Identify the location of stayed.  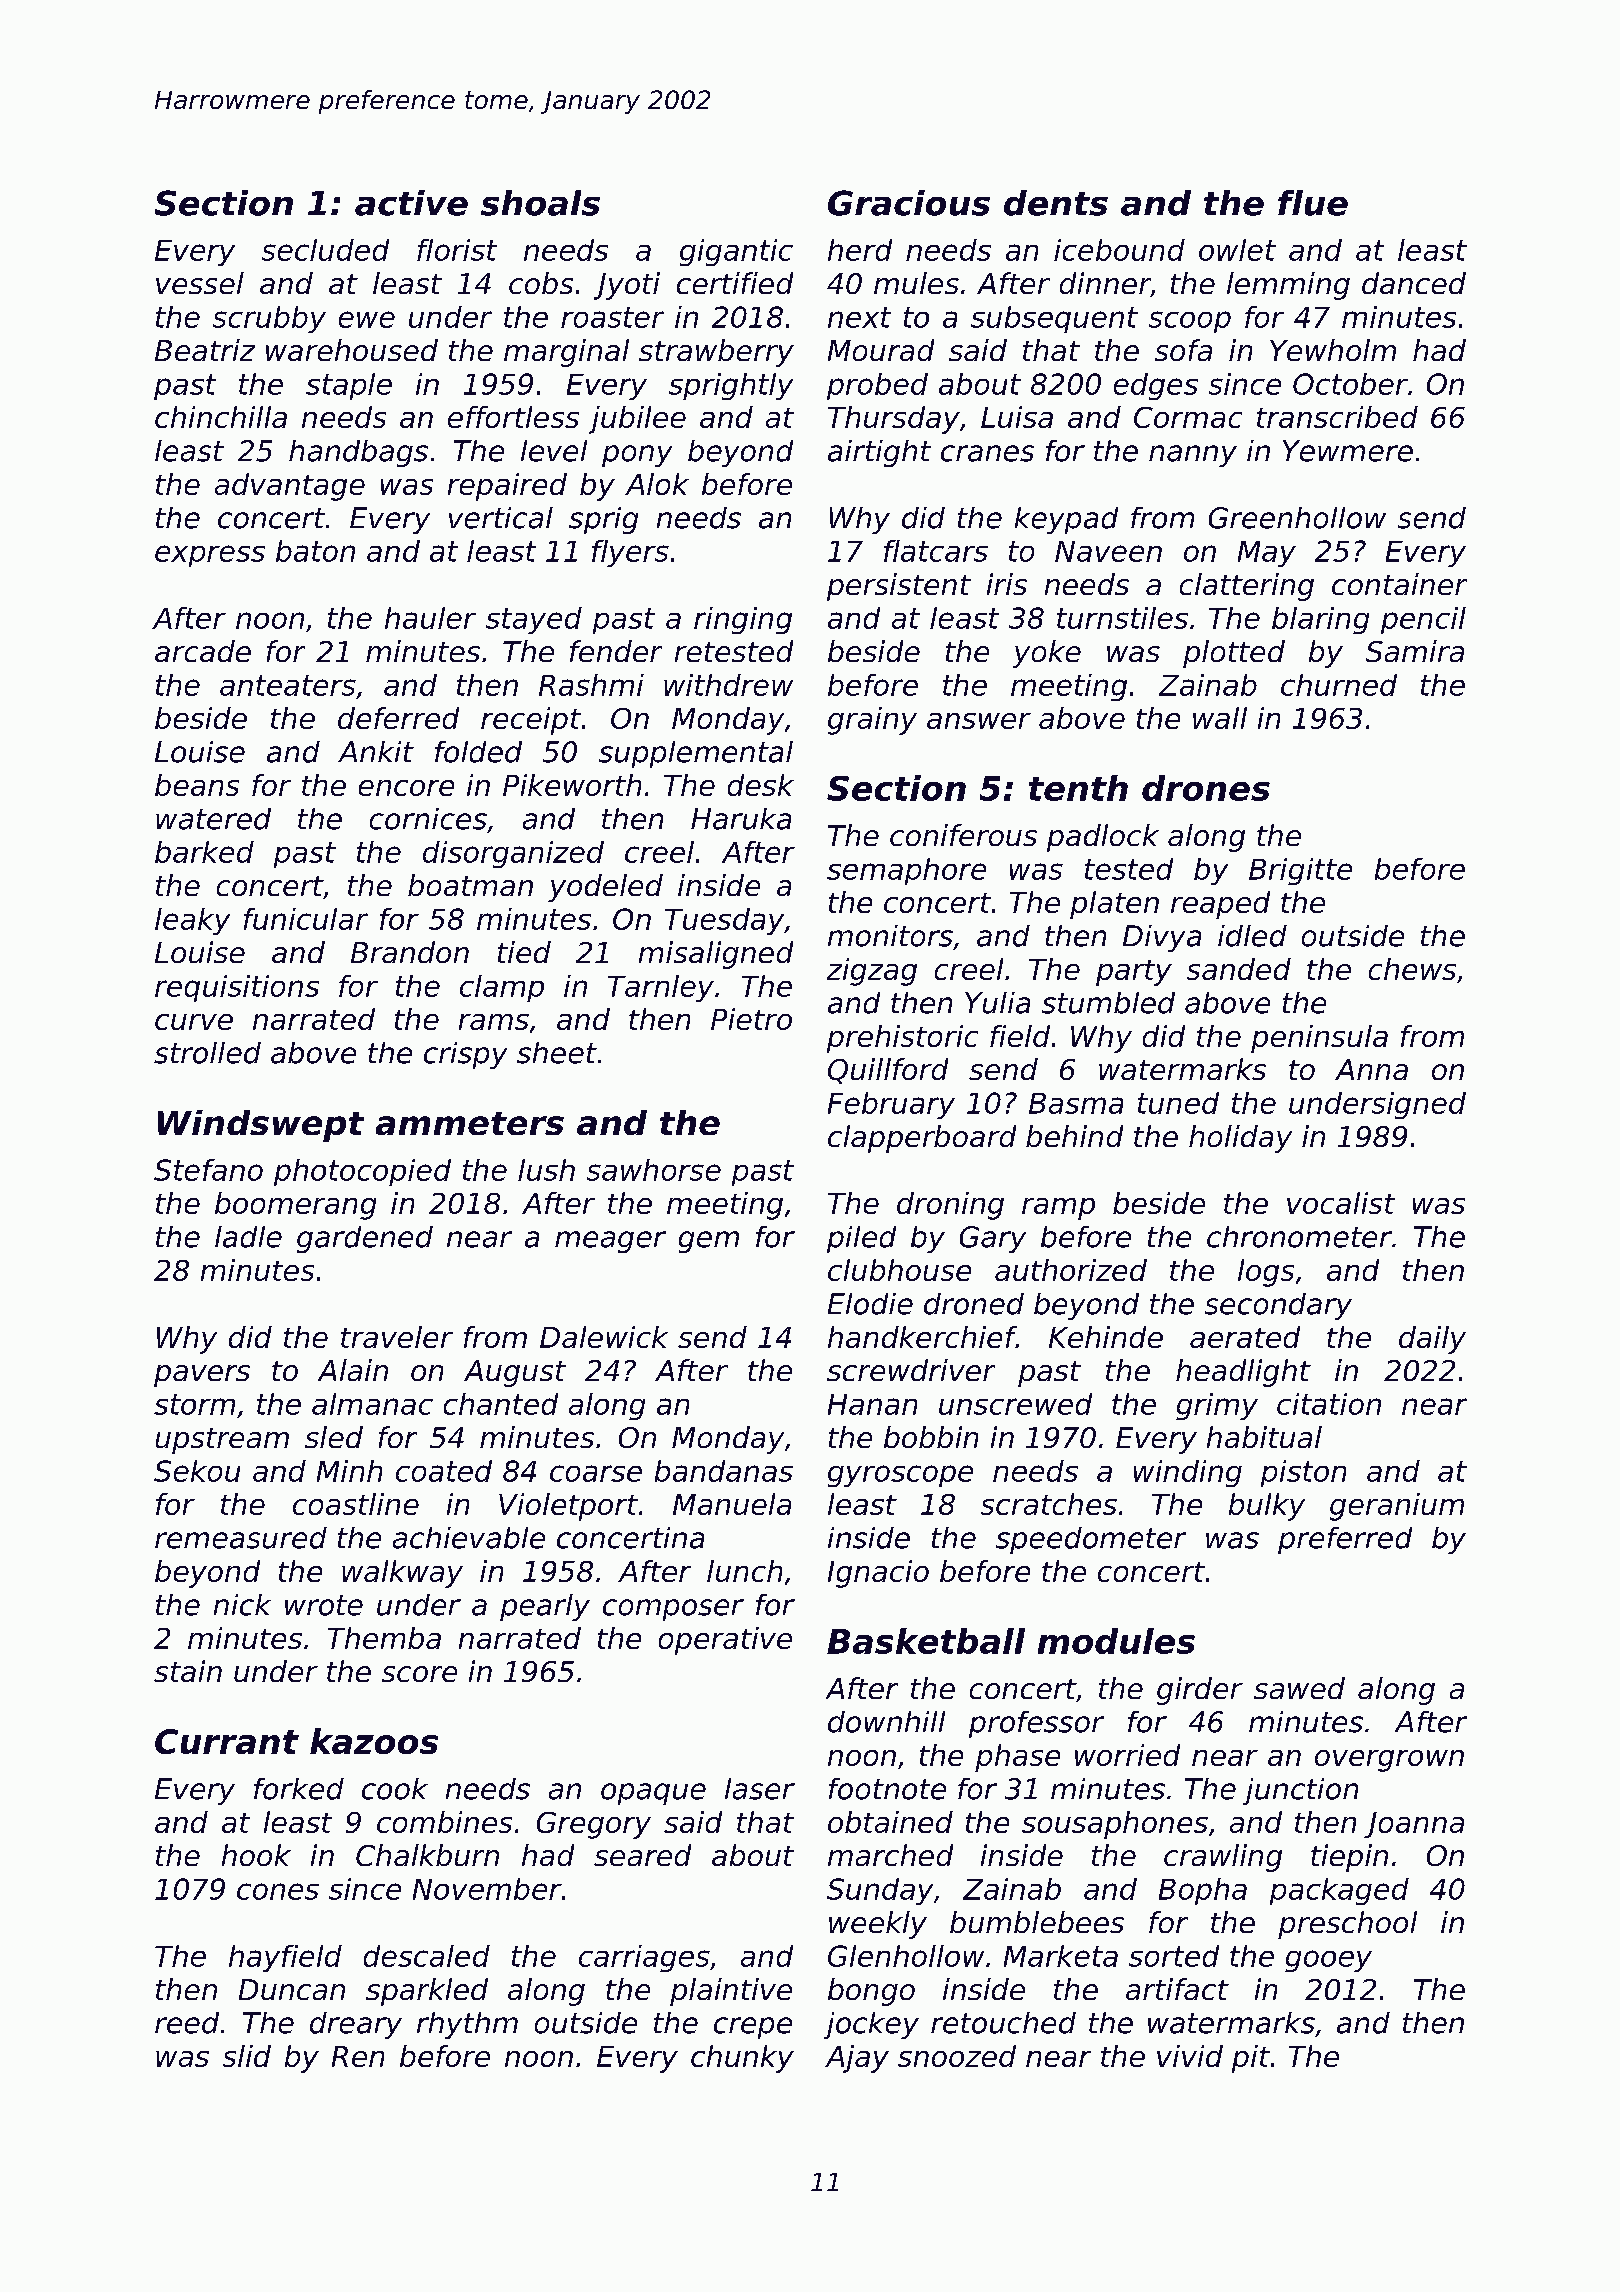
(534, 620).
